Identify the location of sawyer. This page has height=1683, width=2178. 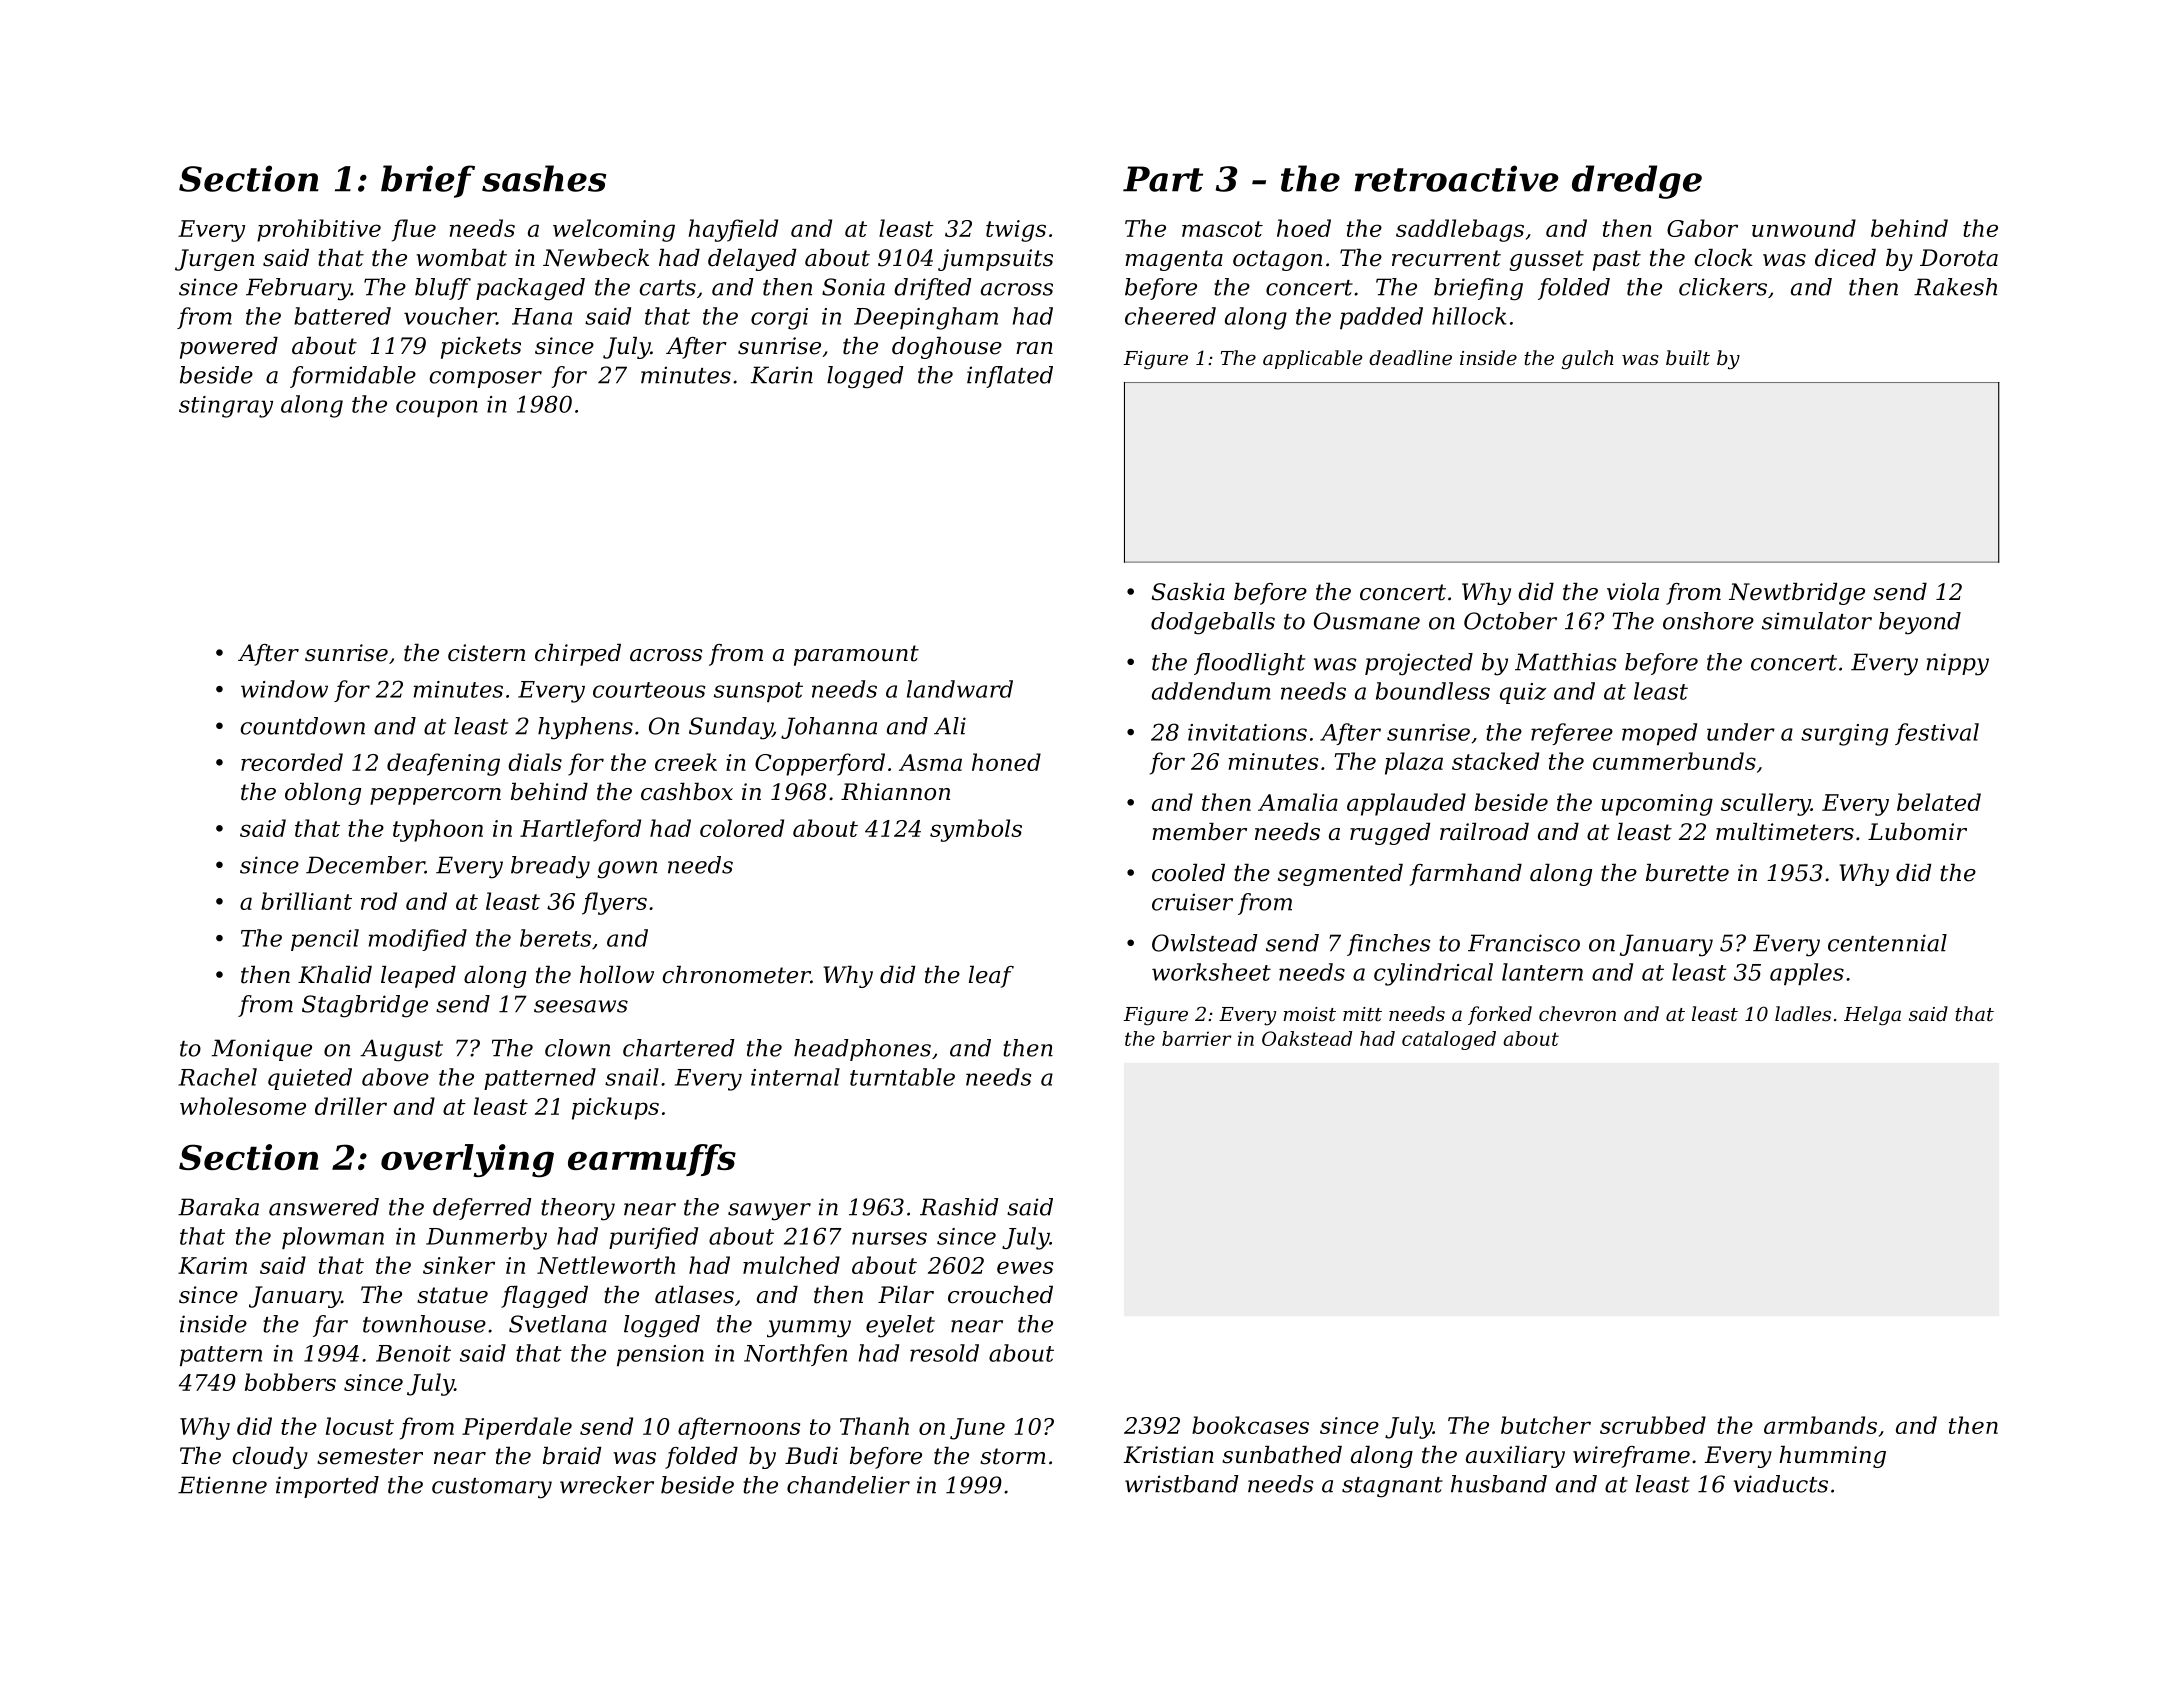
(769, 1212).
